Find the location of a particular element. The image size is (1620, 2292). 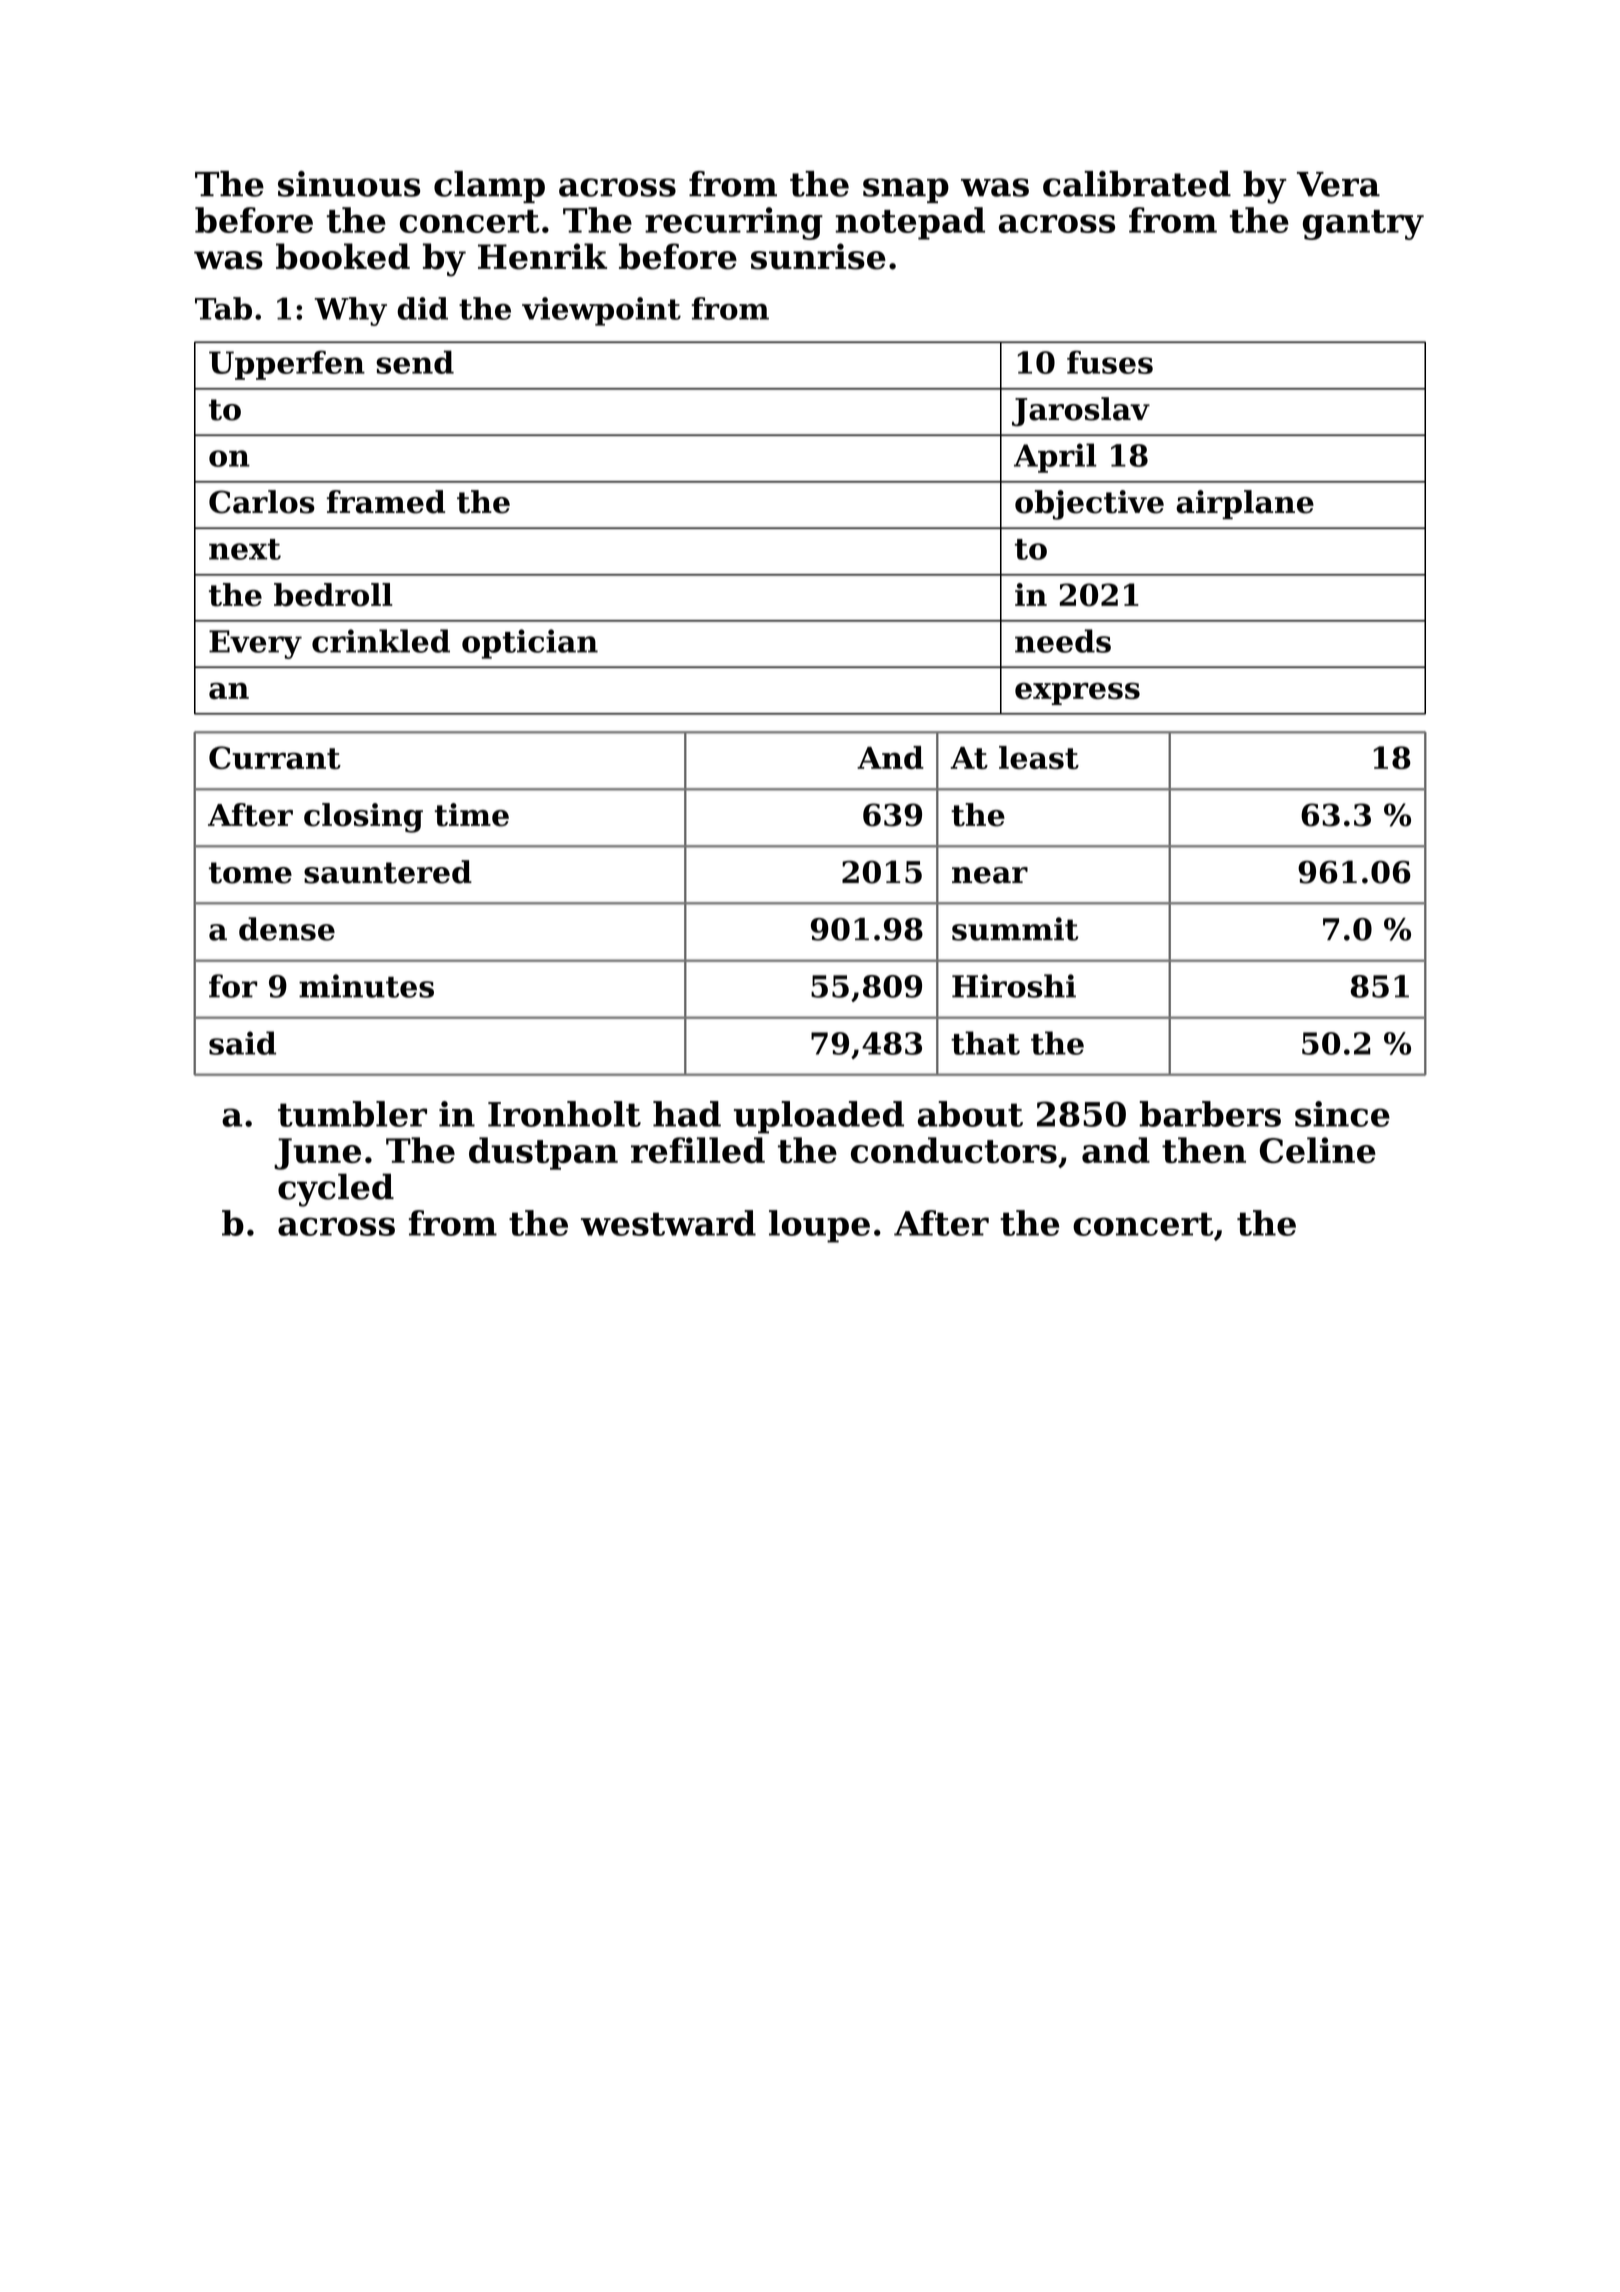

optician is located at coordinates (530, 644).
